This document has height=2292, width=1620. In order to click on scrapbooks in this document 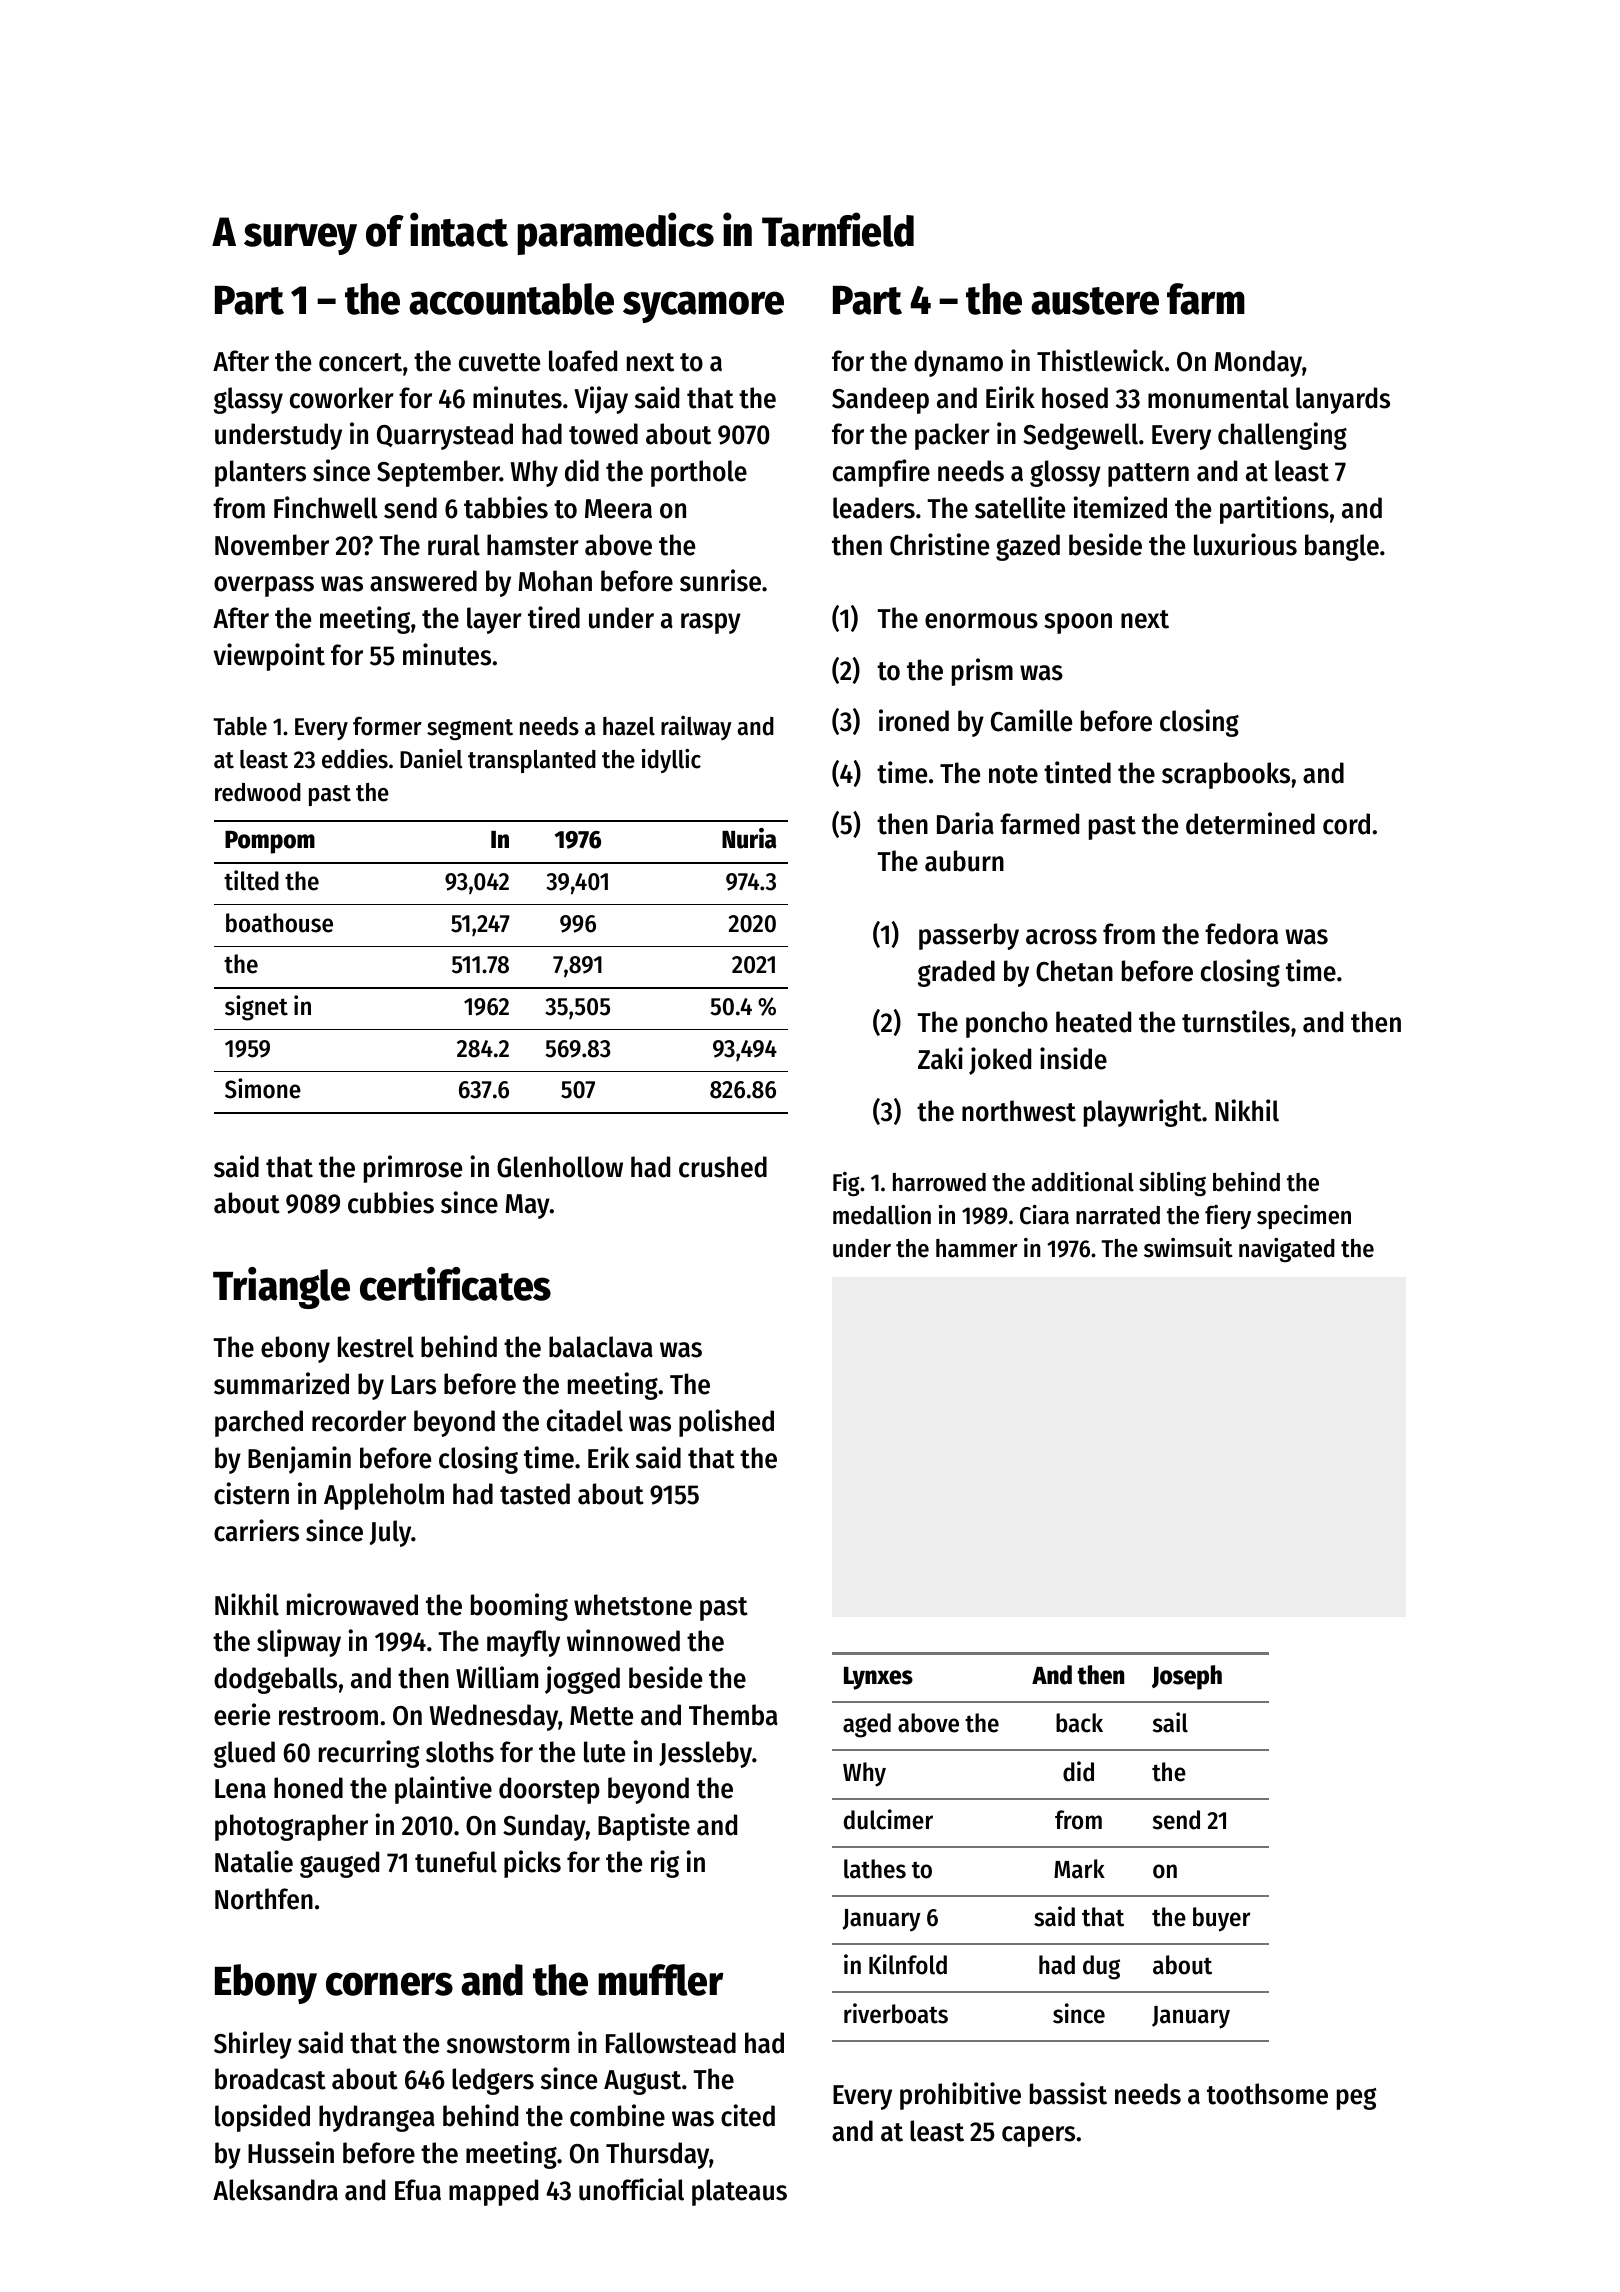, I will do `click(1226, 775)`.
